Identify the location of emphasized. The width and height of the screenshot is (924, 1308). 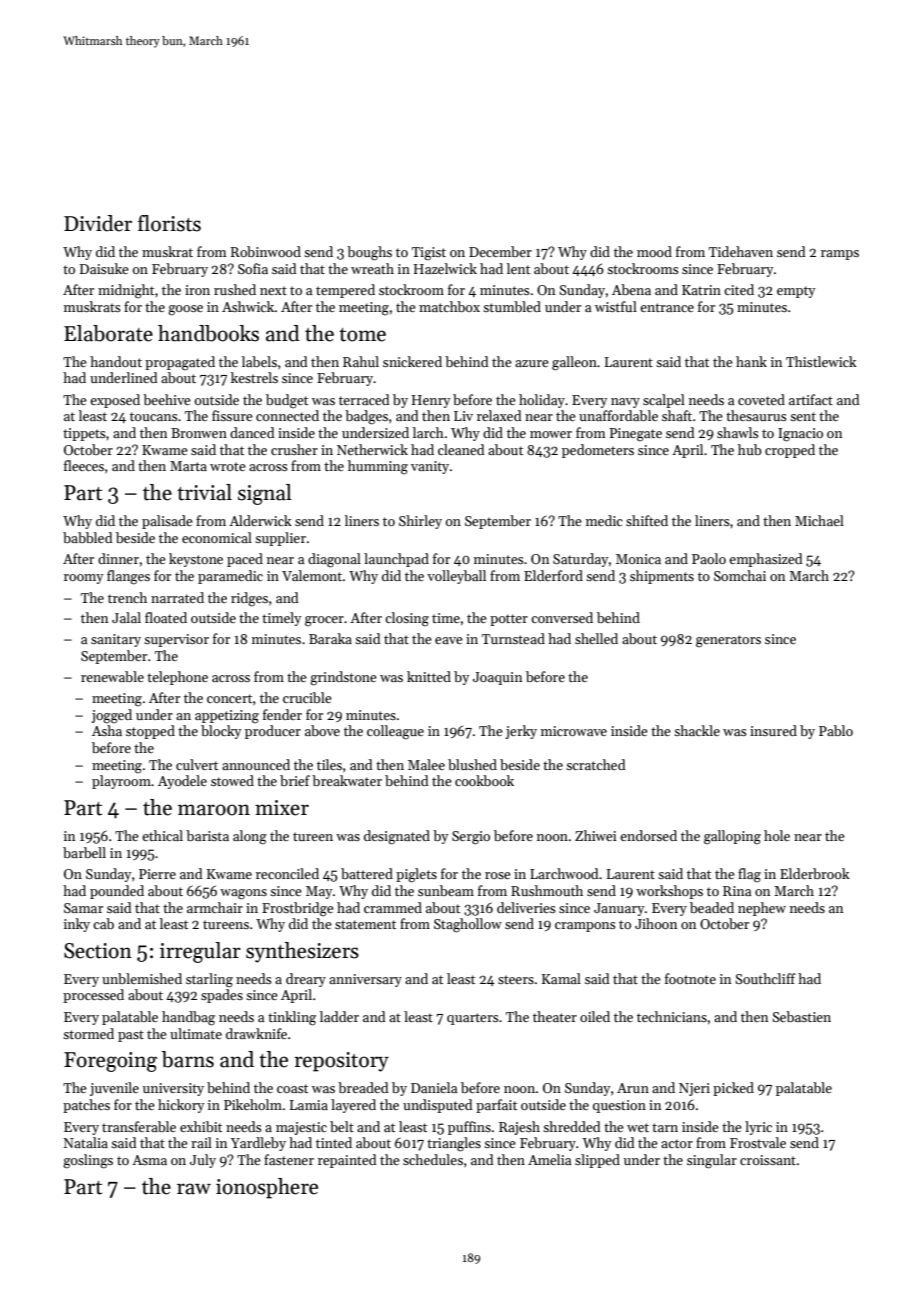
(766, 560).
